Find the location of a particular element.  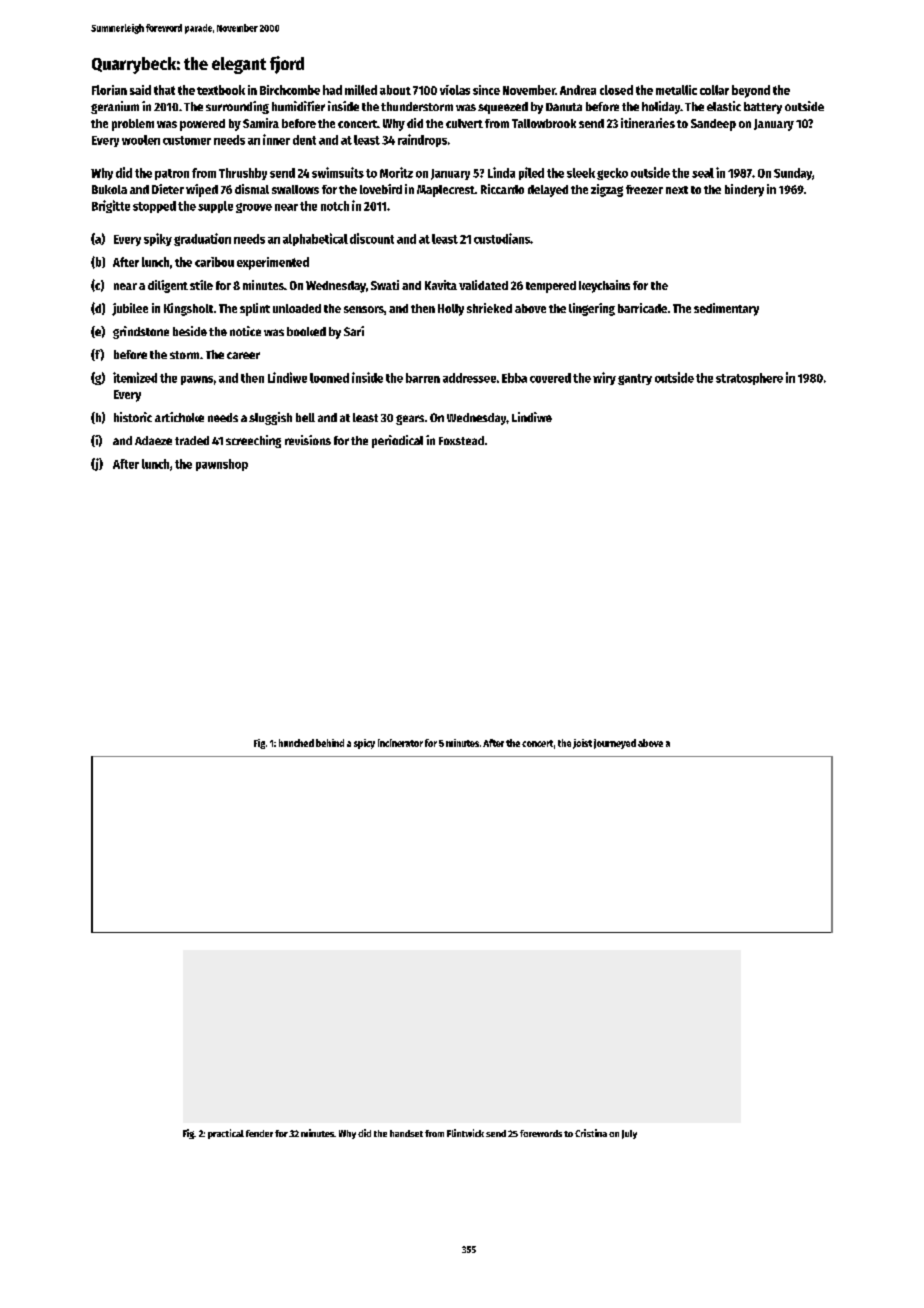

July is located at coordinates (629, 1134).
